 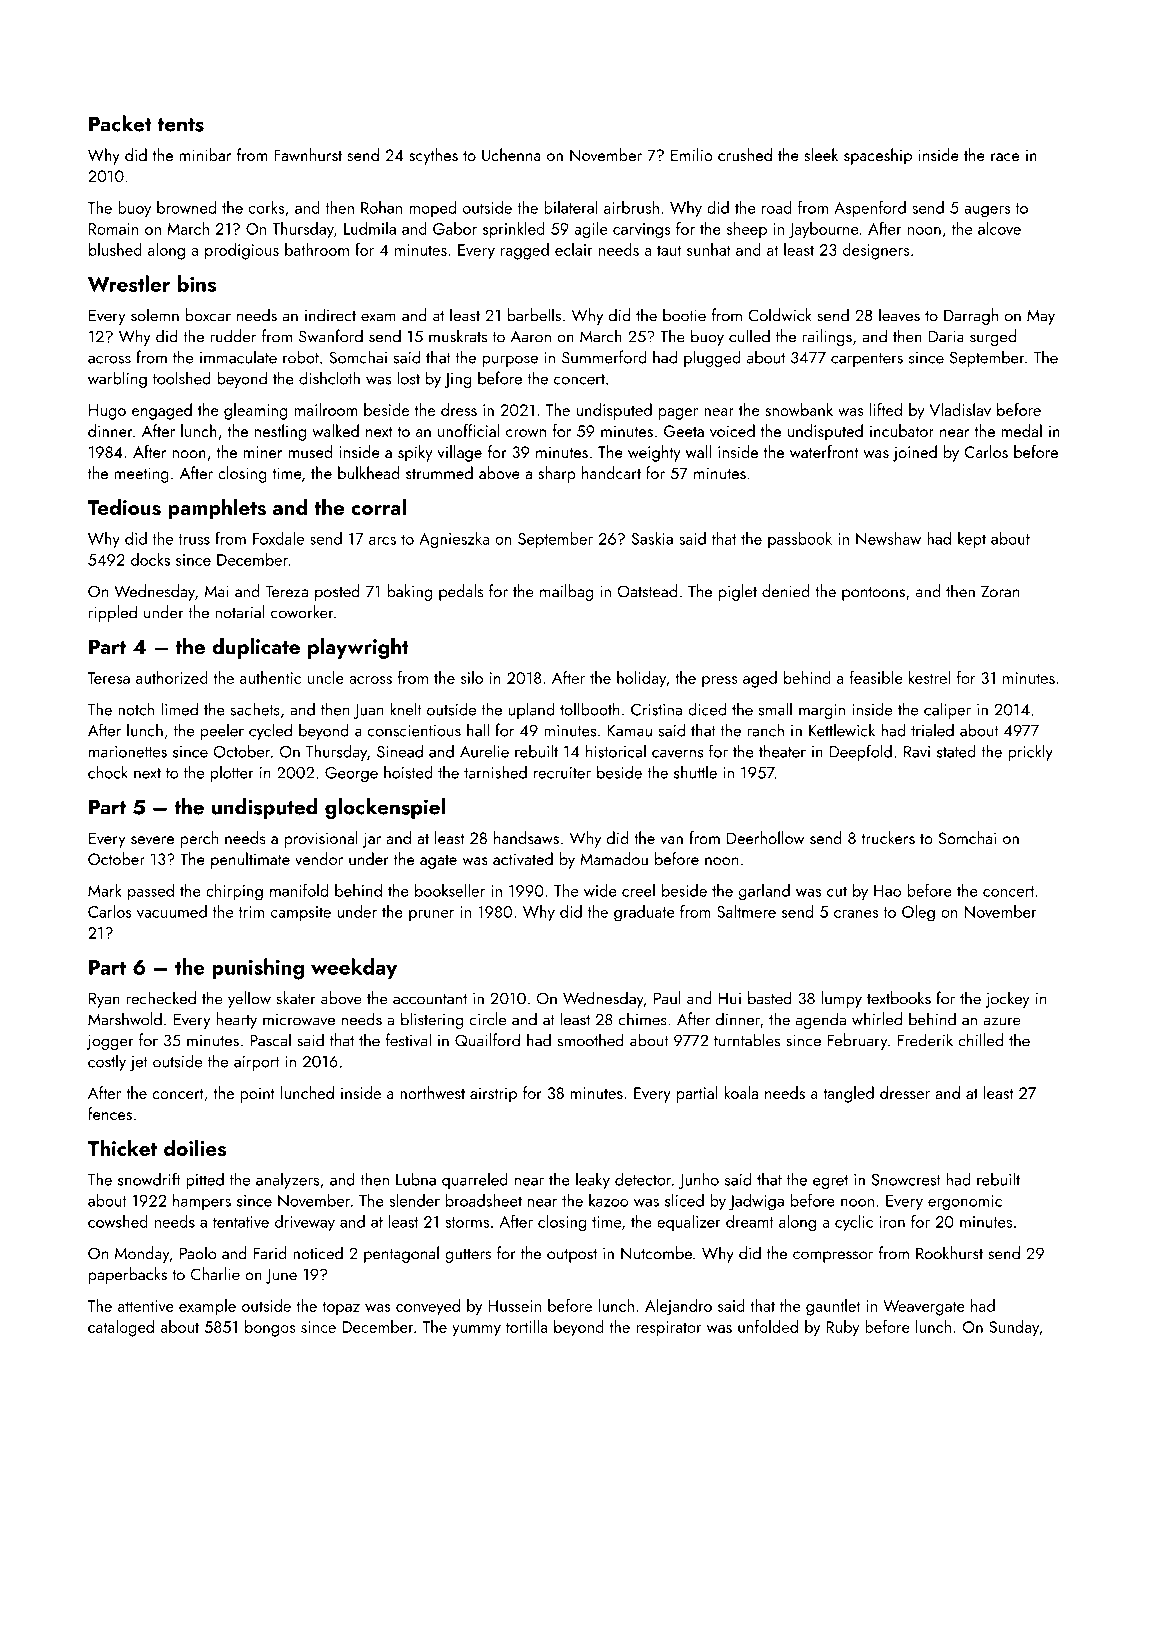 What do you see at coordinates (114, 229) in the image?
I see `Romain` at bounding box center [114, 229].
